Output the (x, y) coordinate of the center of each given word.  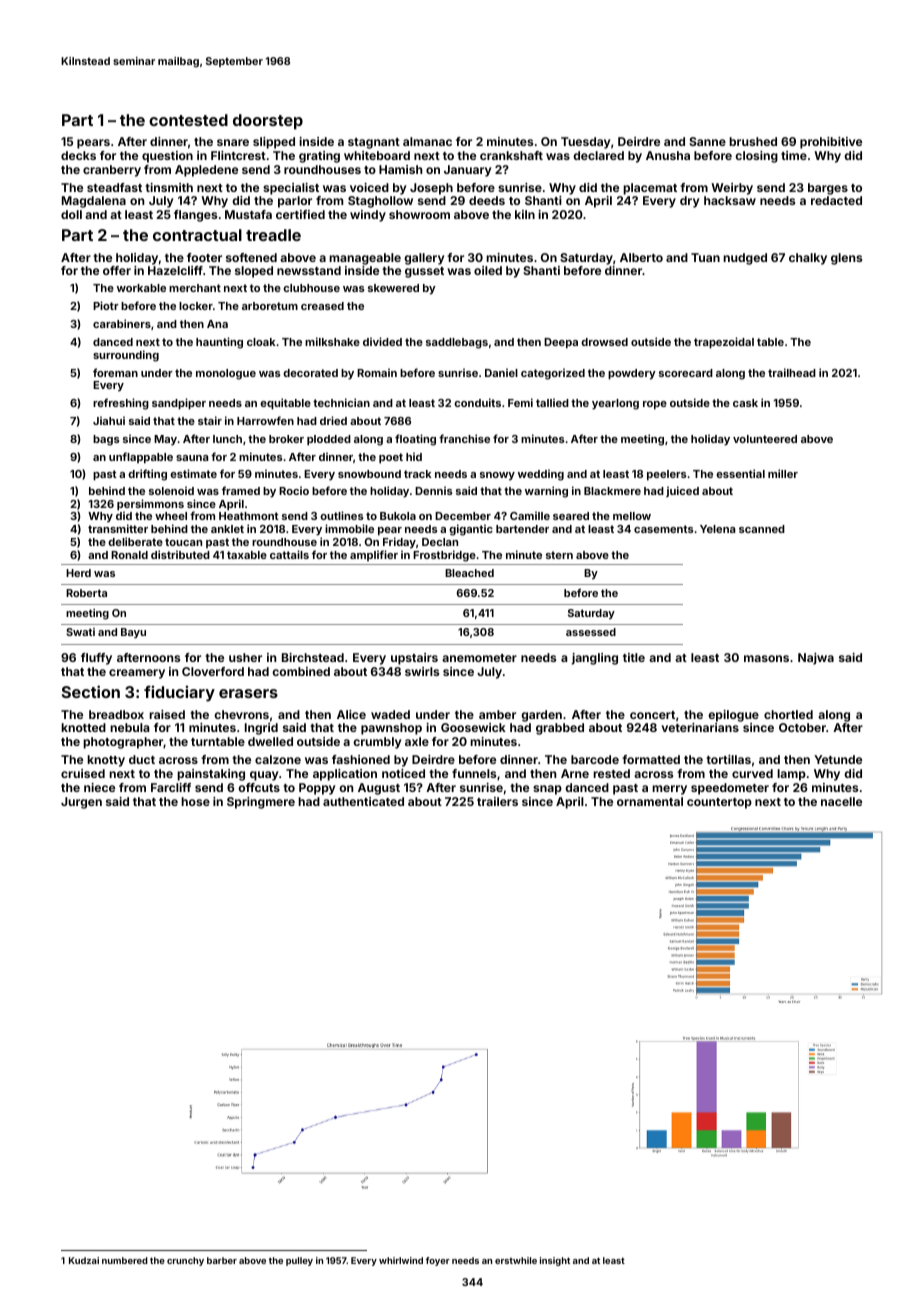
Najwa (816, 659)
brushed (753, 141)
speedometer (730, 789)
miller (783, 473)
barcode (595, 759)
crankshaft (511, 155)
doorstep (268, 122)
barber (222, 1260)
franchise (464, 438)
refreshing (121, 404)
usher (245, 657)
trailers (497, 801)
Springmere (261, 803)
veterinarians (700, 727)
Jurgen (81, 803)
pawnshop (391, 729)
